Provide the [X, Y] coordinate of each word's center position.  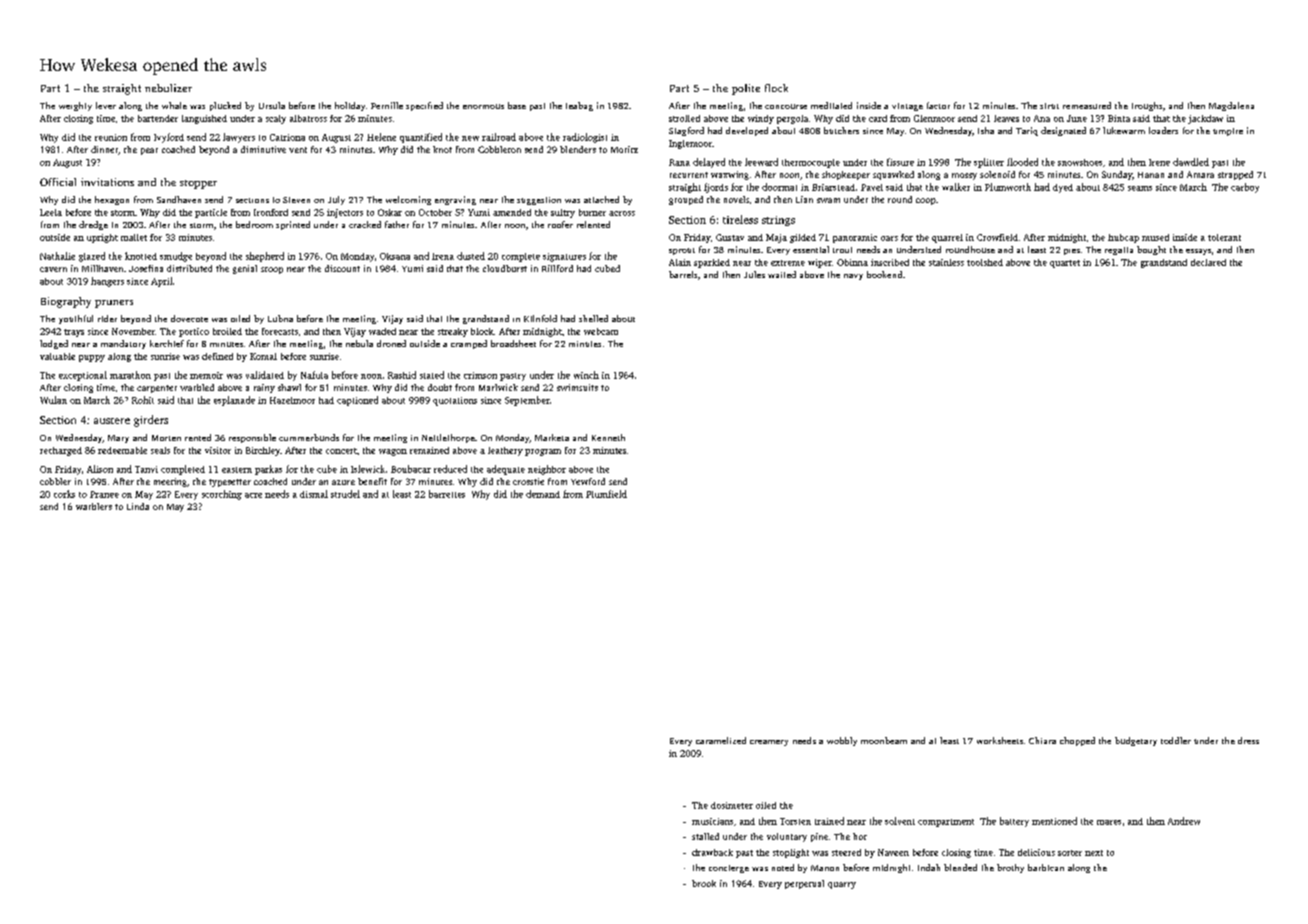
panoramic [855, 238]
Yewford [588, 481]
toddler [1176, 740]
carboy [1245, 188]
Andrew [1184, 821]
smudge [176, 257]
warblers [94, 506]
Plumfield [606, 494]
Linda [138, 506]
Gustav [730, 237]
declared [1208, 262]
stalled [705, 836]
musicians [712, 821]
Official [58, 182]
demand [543, 494]
